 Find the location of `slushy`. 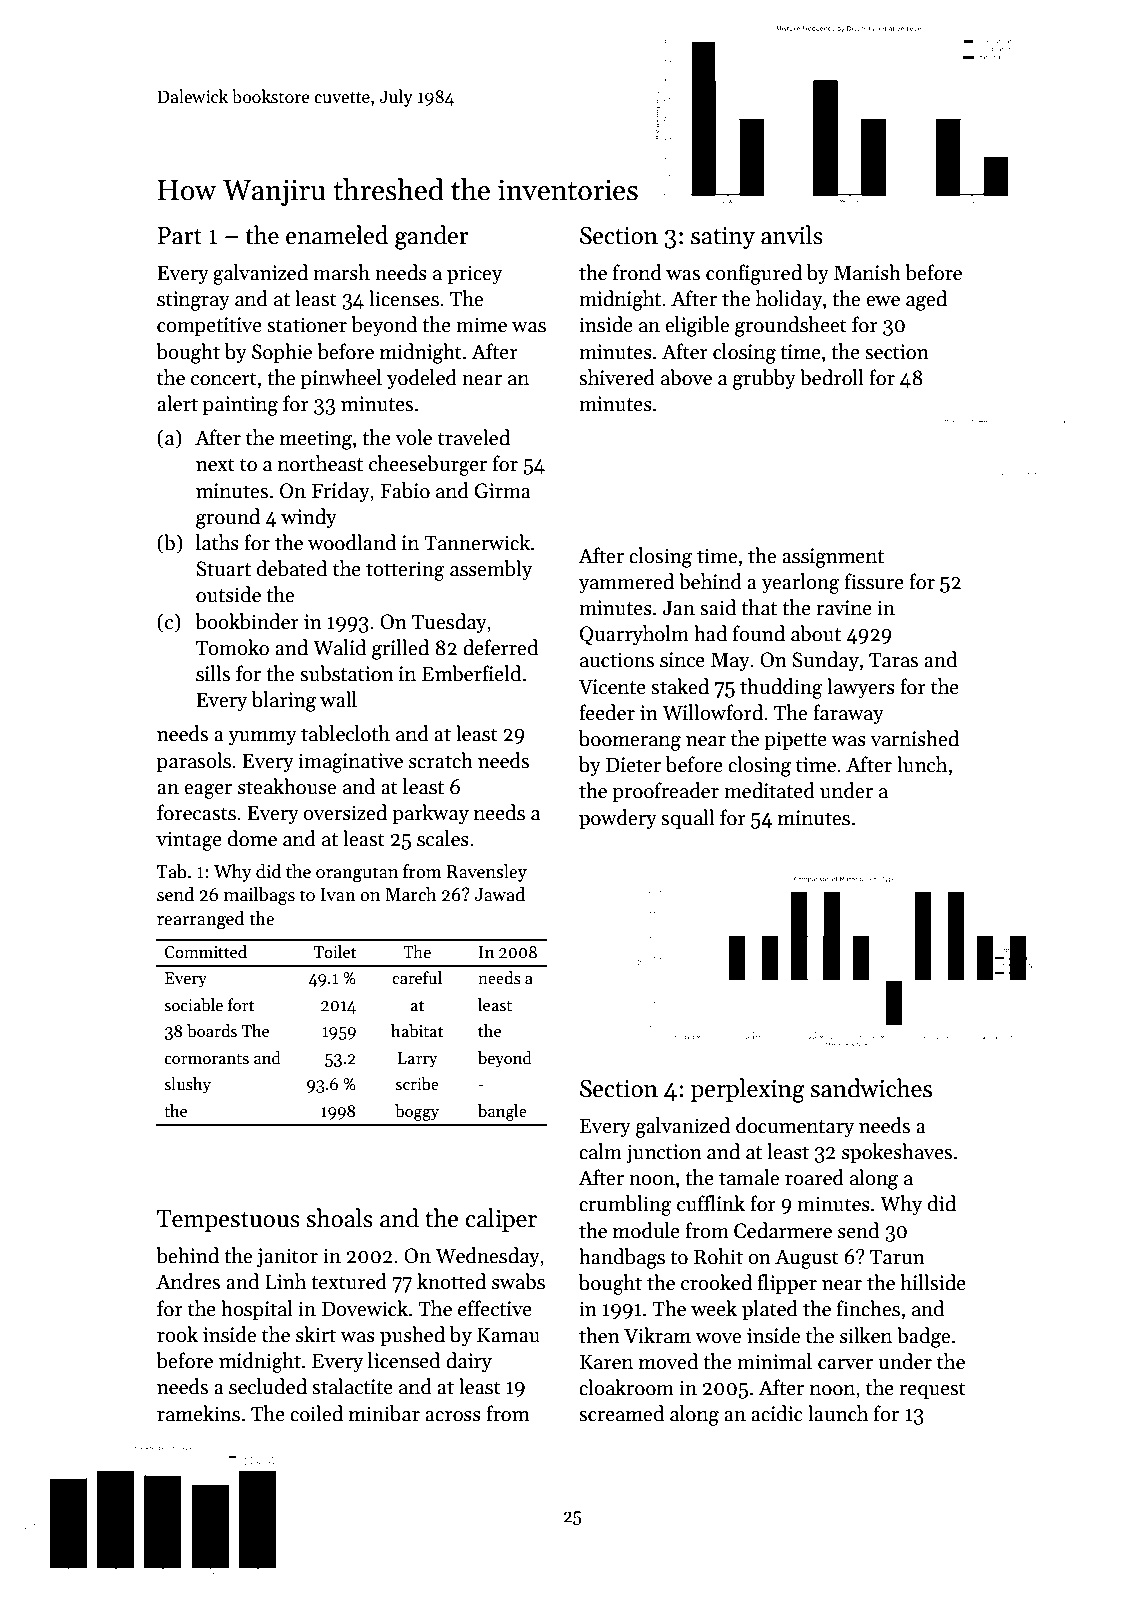

slushy is located at coordinates (188, 1085).
